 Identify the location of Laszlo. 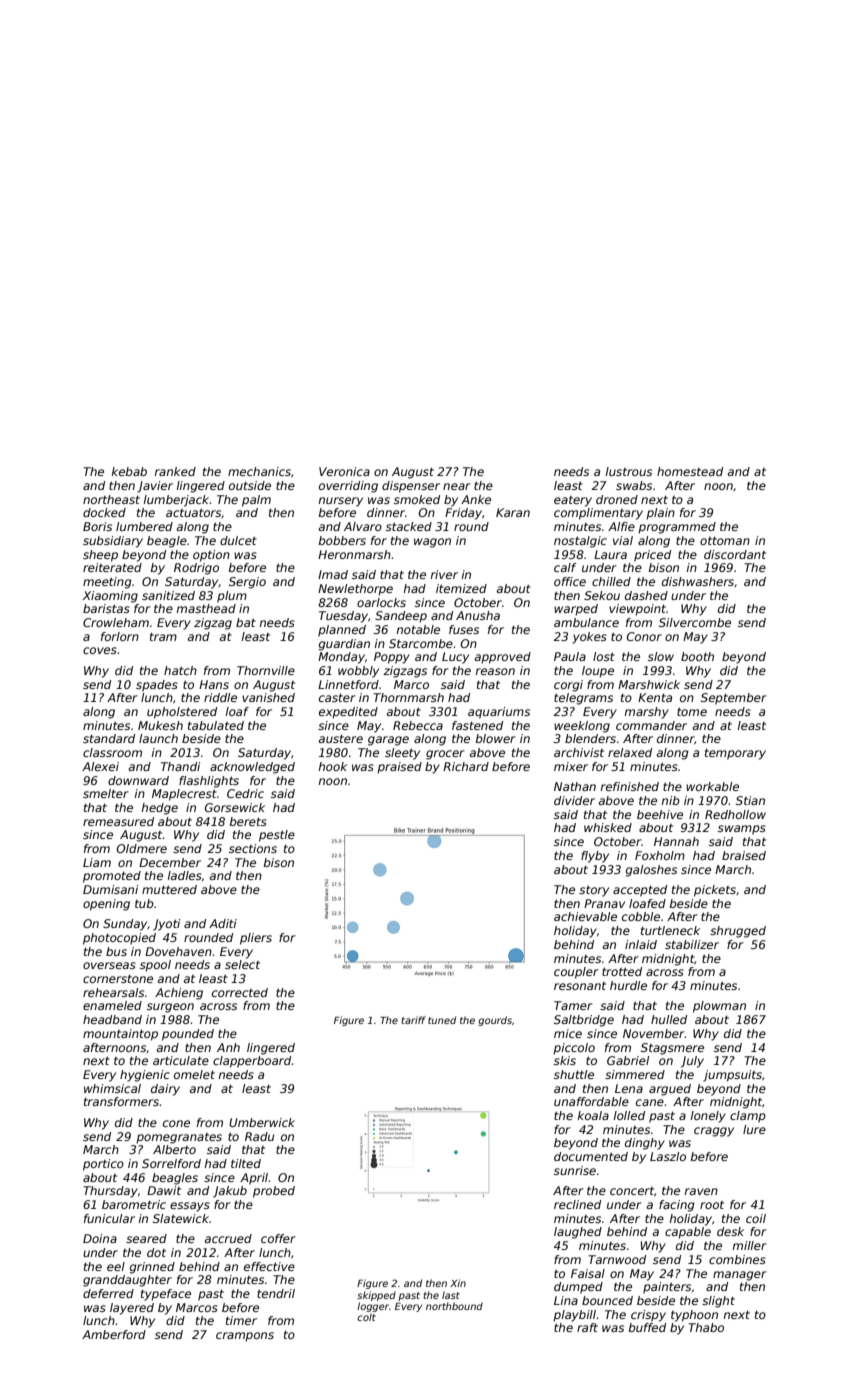
(668, 1156).
